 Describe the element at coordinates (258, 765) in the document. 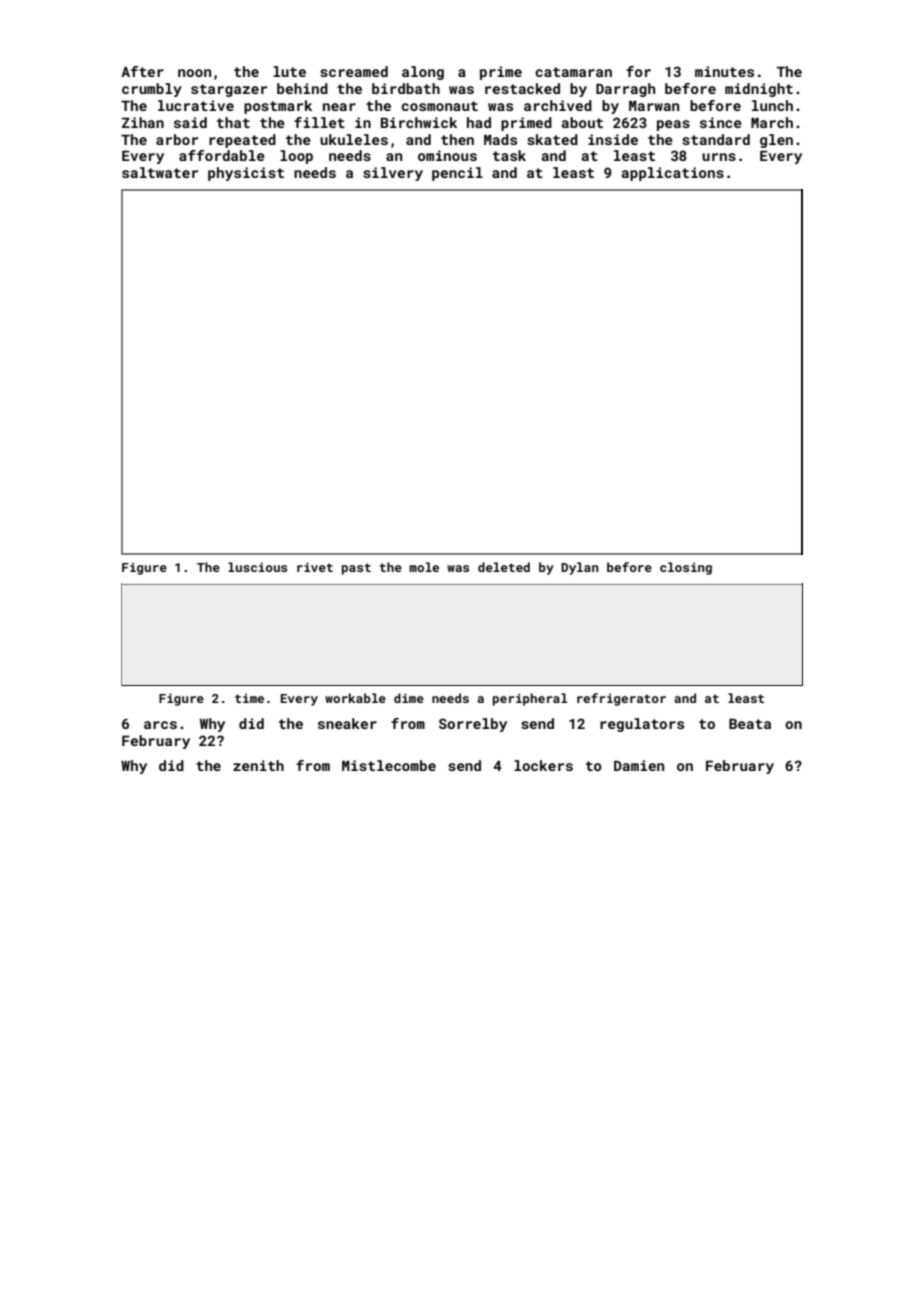

I see `zenith` at that location.
